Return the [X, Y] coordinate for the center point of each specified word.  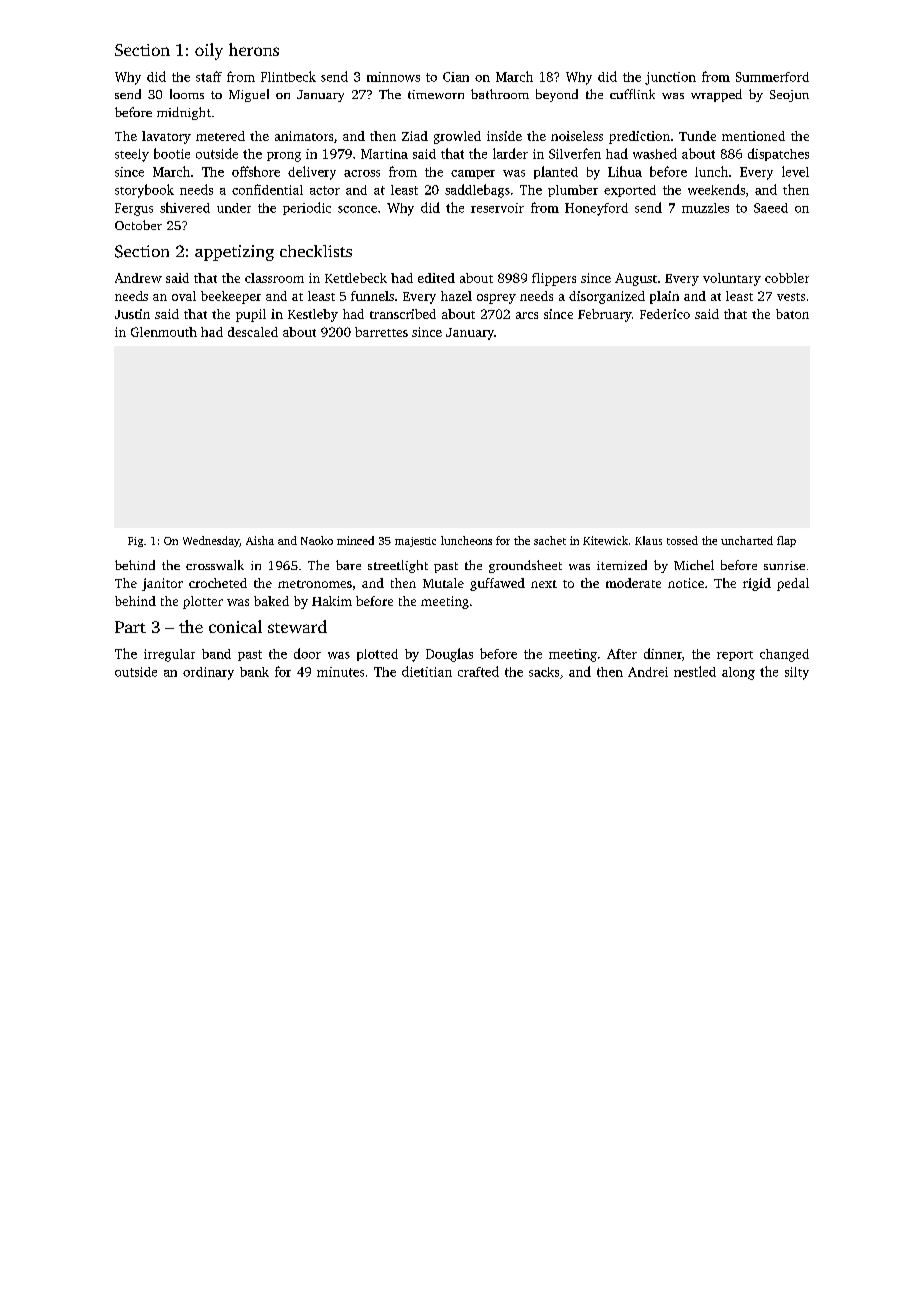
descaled [253, 332]
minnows [393, 77]
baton [792, 314]
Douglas [449, 655]
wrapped [716, 95]
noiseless [577, 136]
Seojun [789, 96]
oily [209, 51]
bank [254, 672]
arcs [527, 315]
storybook [144, 191]
